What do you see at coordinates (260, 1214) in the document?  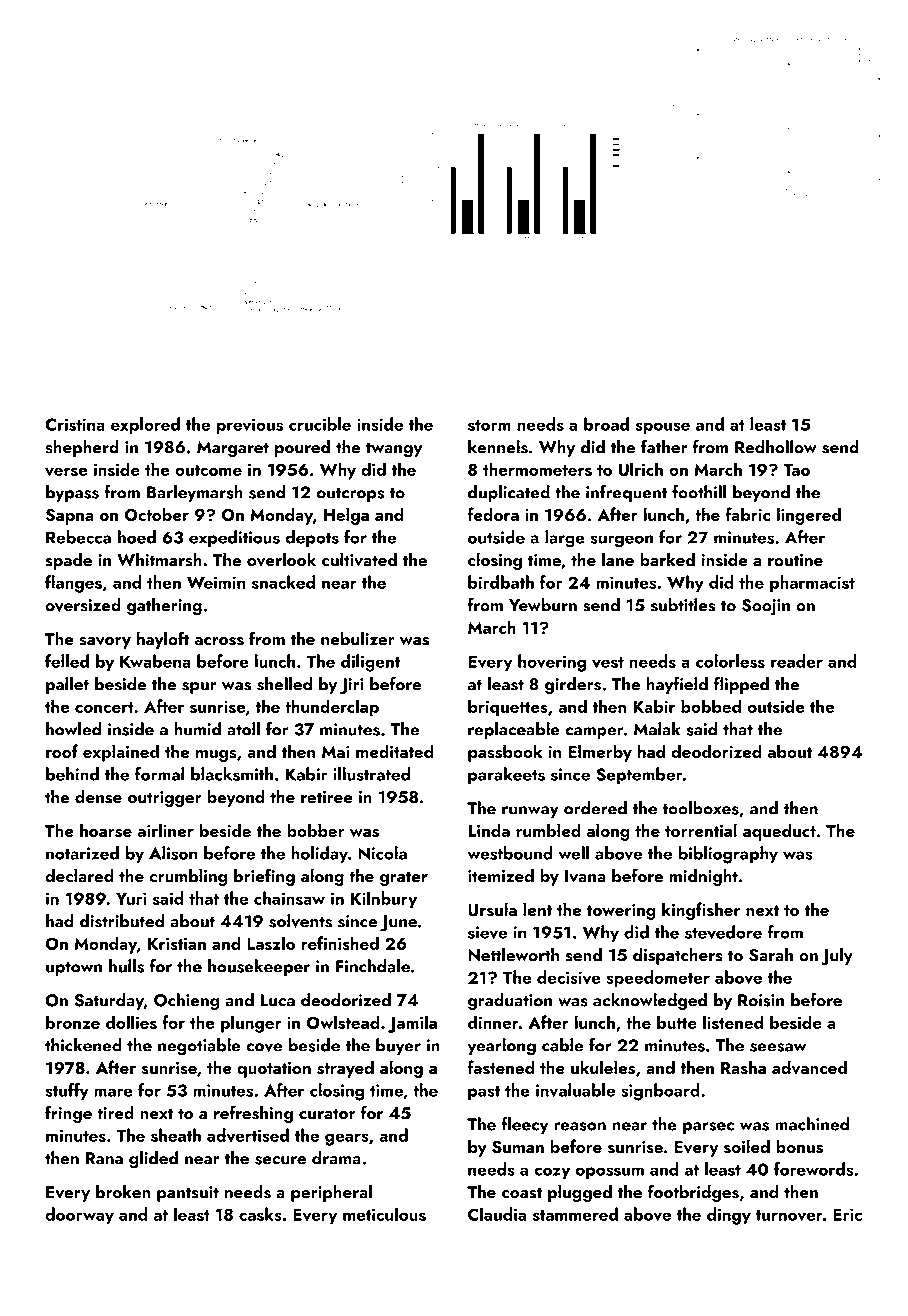 I see `casks` at bounding box center [260, 1214].
